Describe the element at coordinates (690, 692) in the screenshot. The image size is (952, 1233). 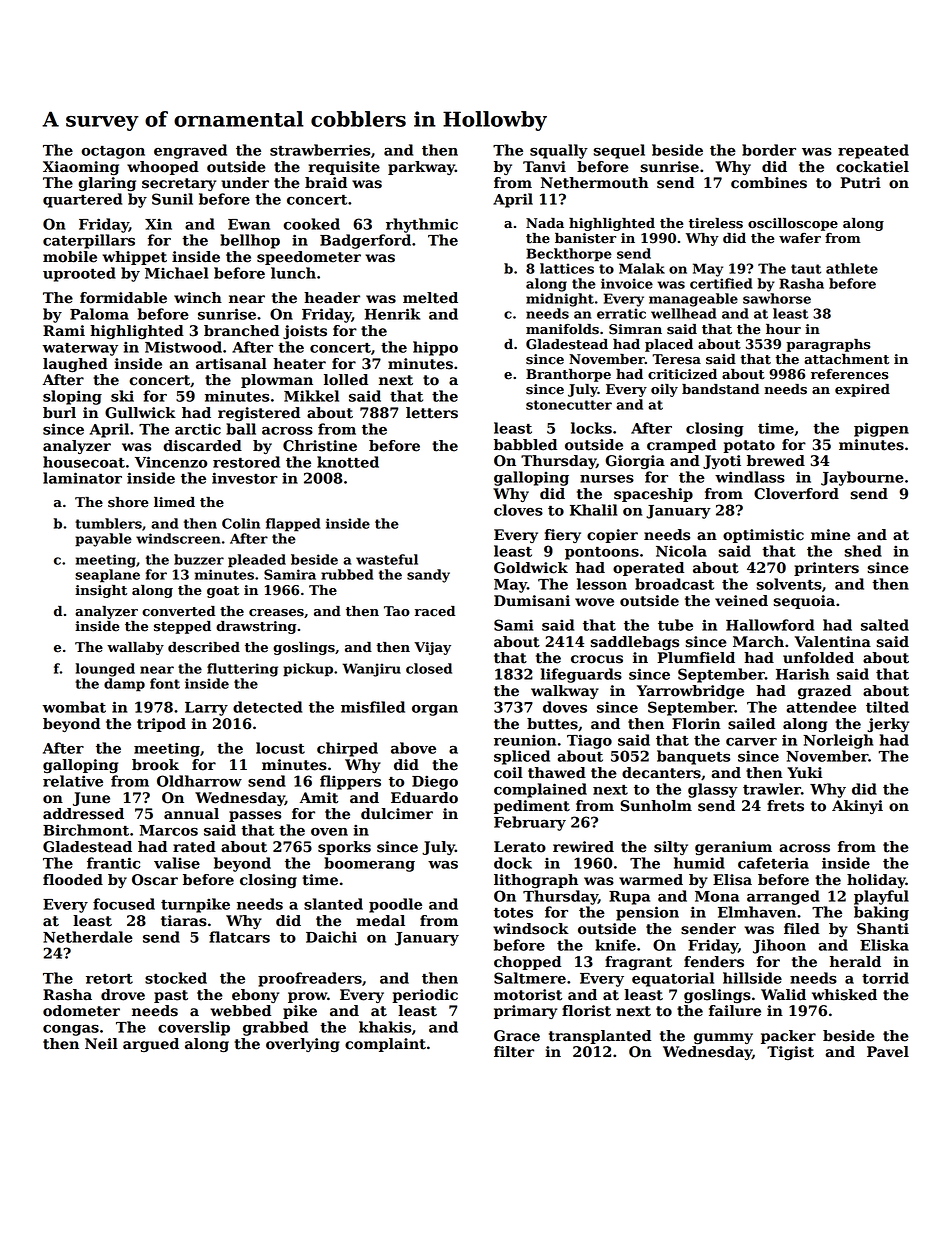
I see `Yarrowbridge` at that location.
